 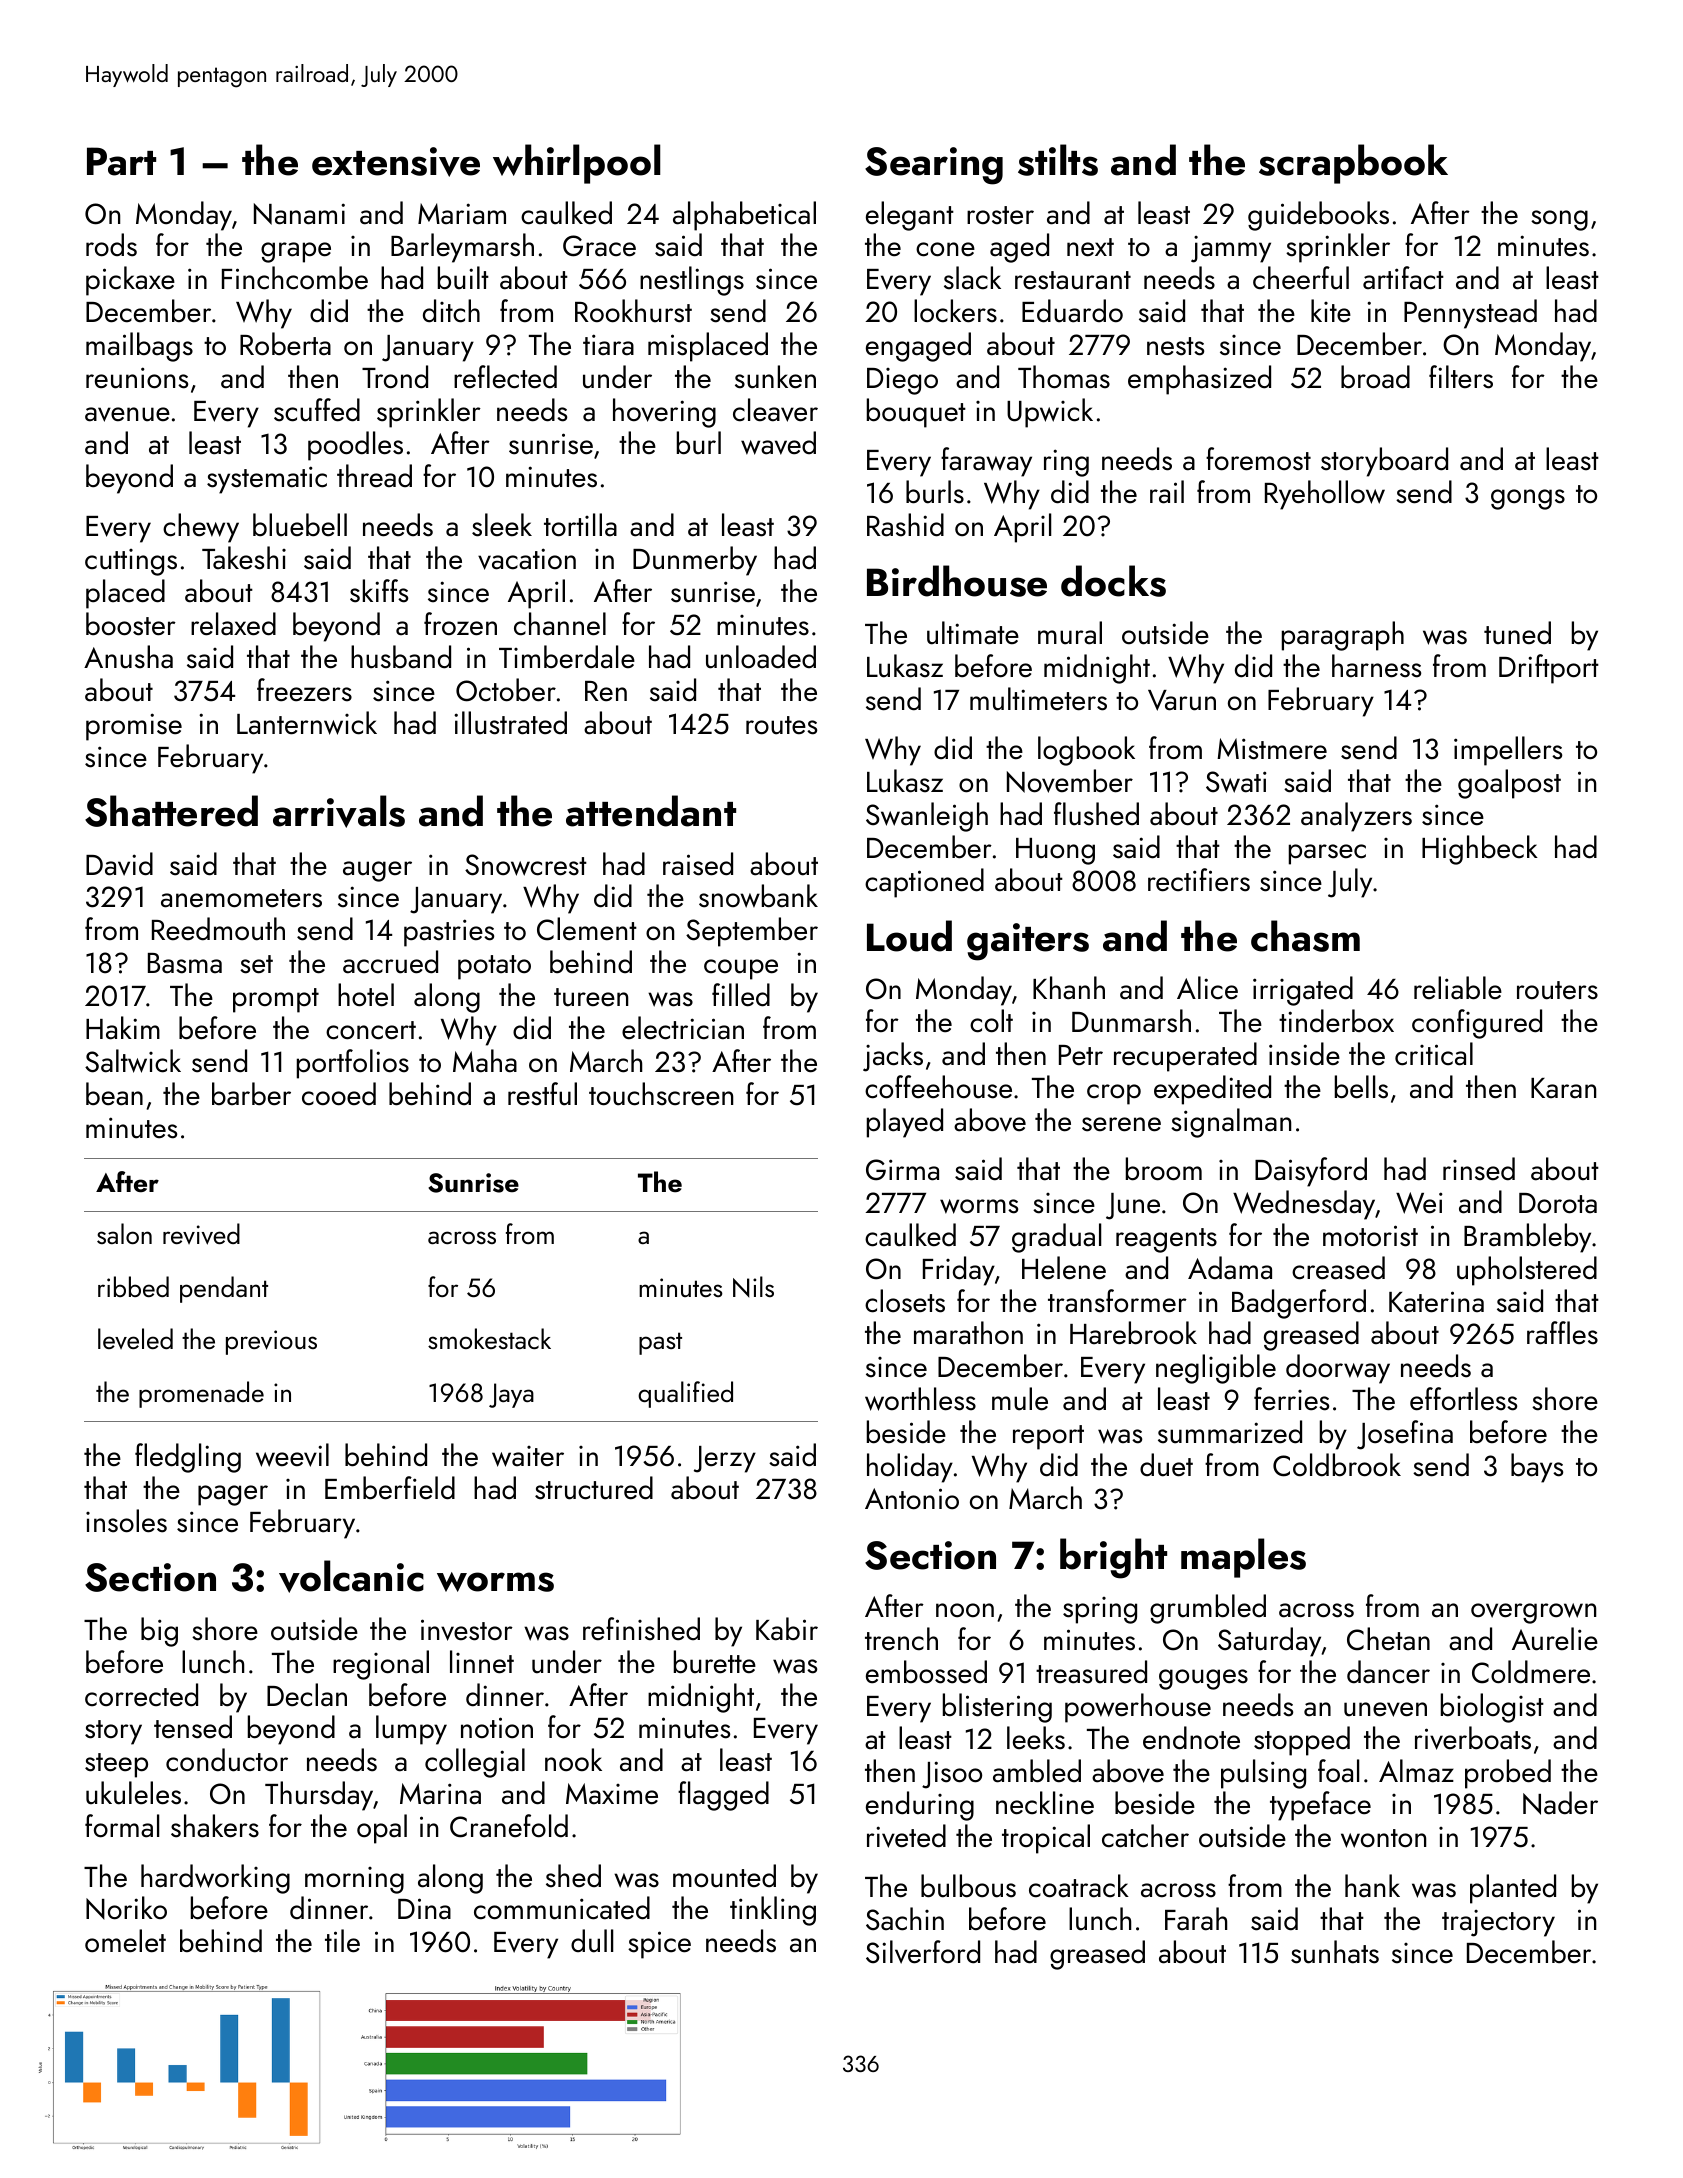 I want to click on overgrown, so click(x=1533, y=1613).
